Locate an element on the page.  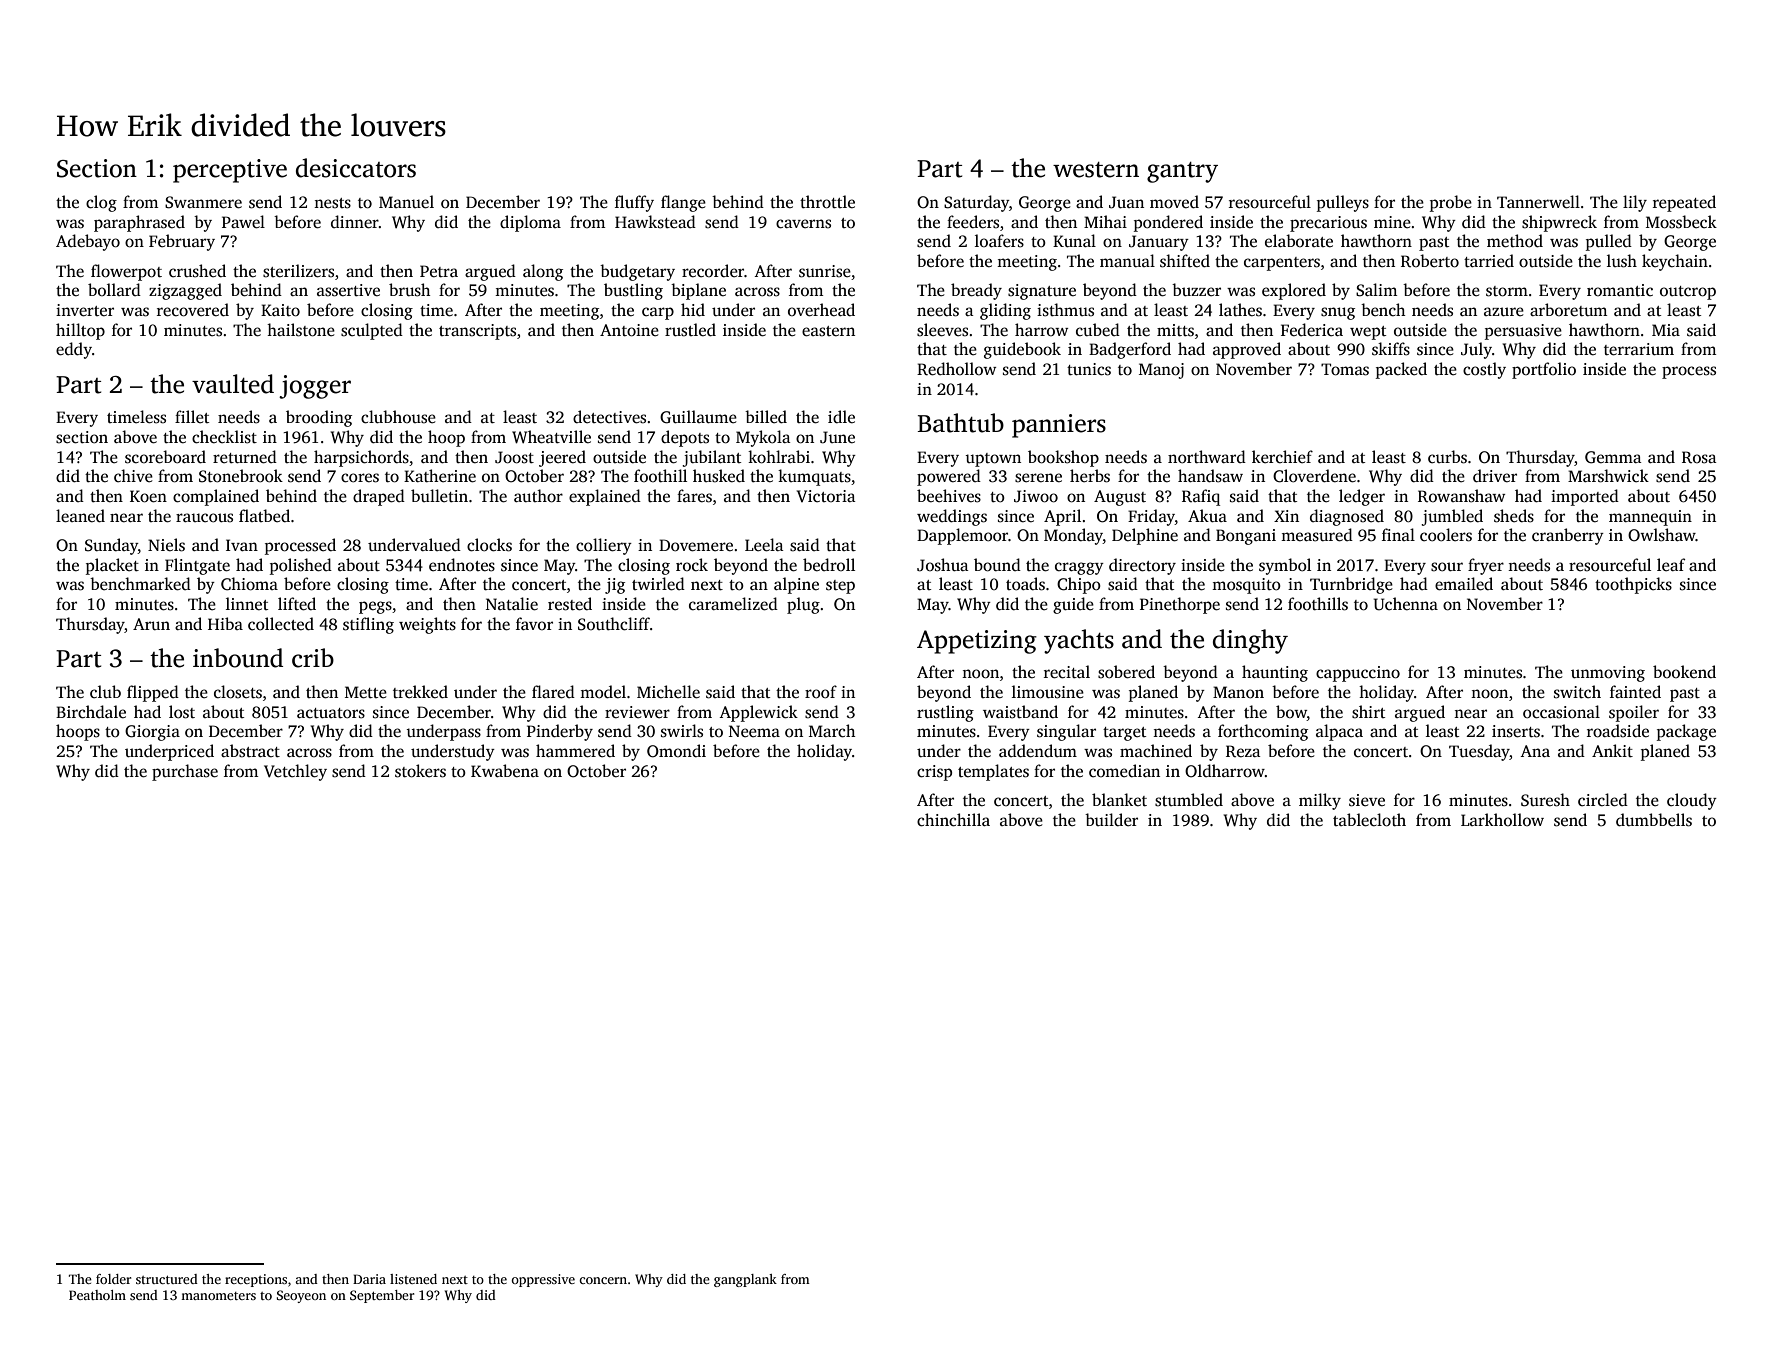
gangplank is located at coordinates (745, 1280).
